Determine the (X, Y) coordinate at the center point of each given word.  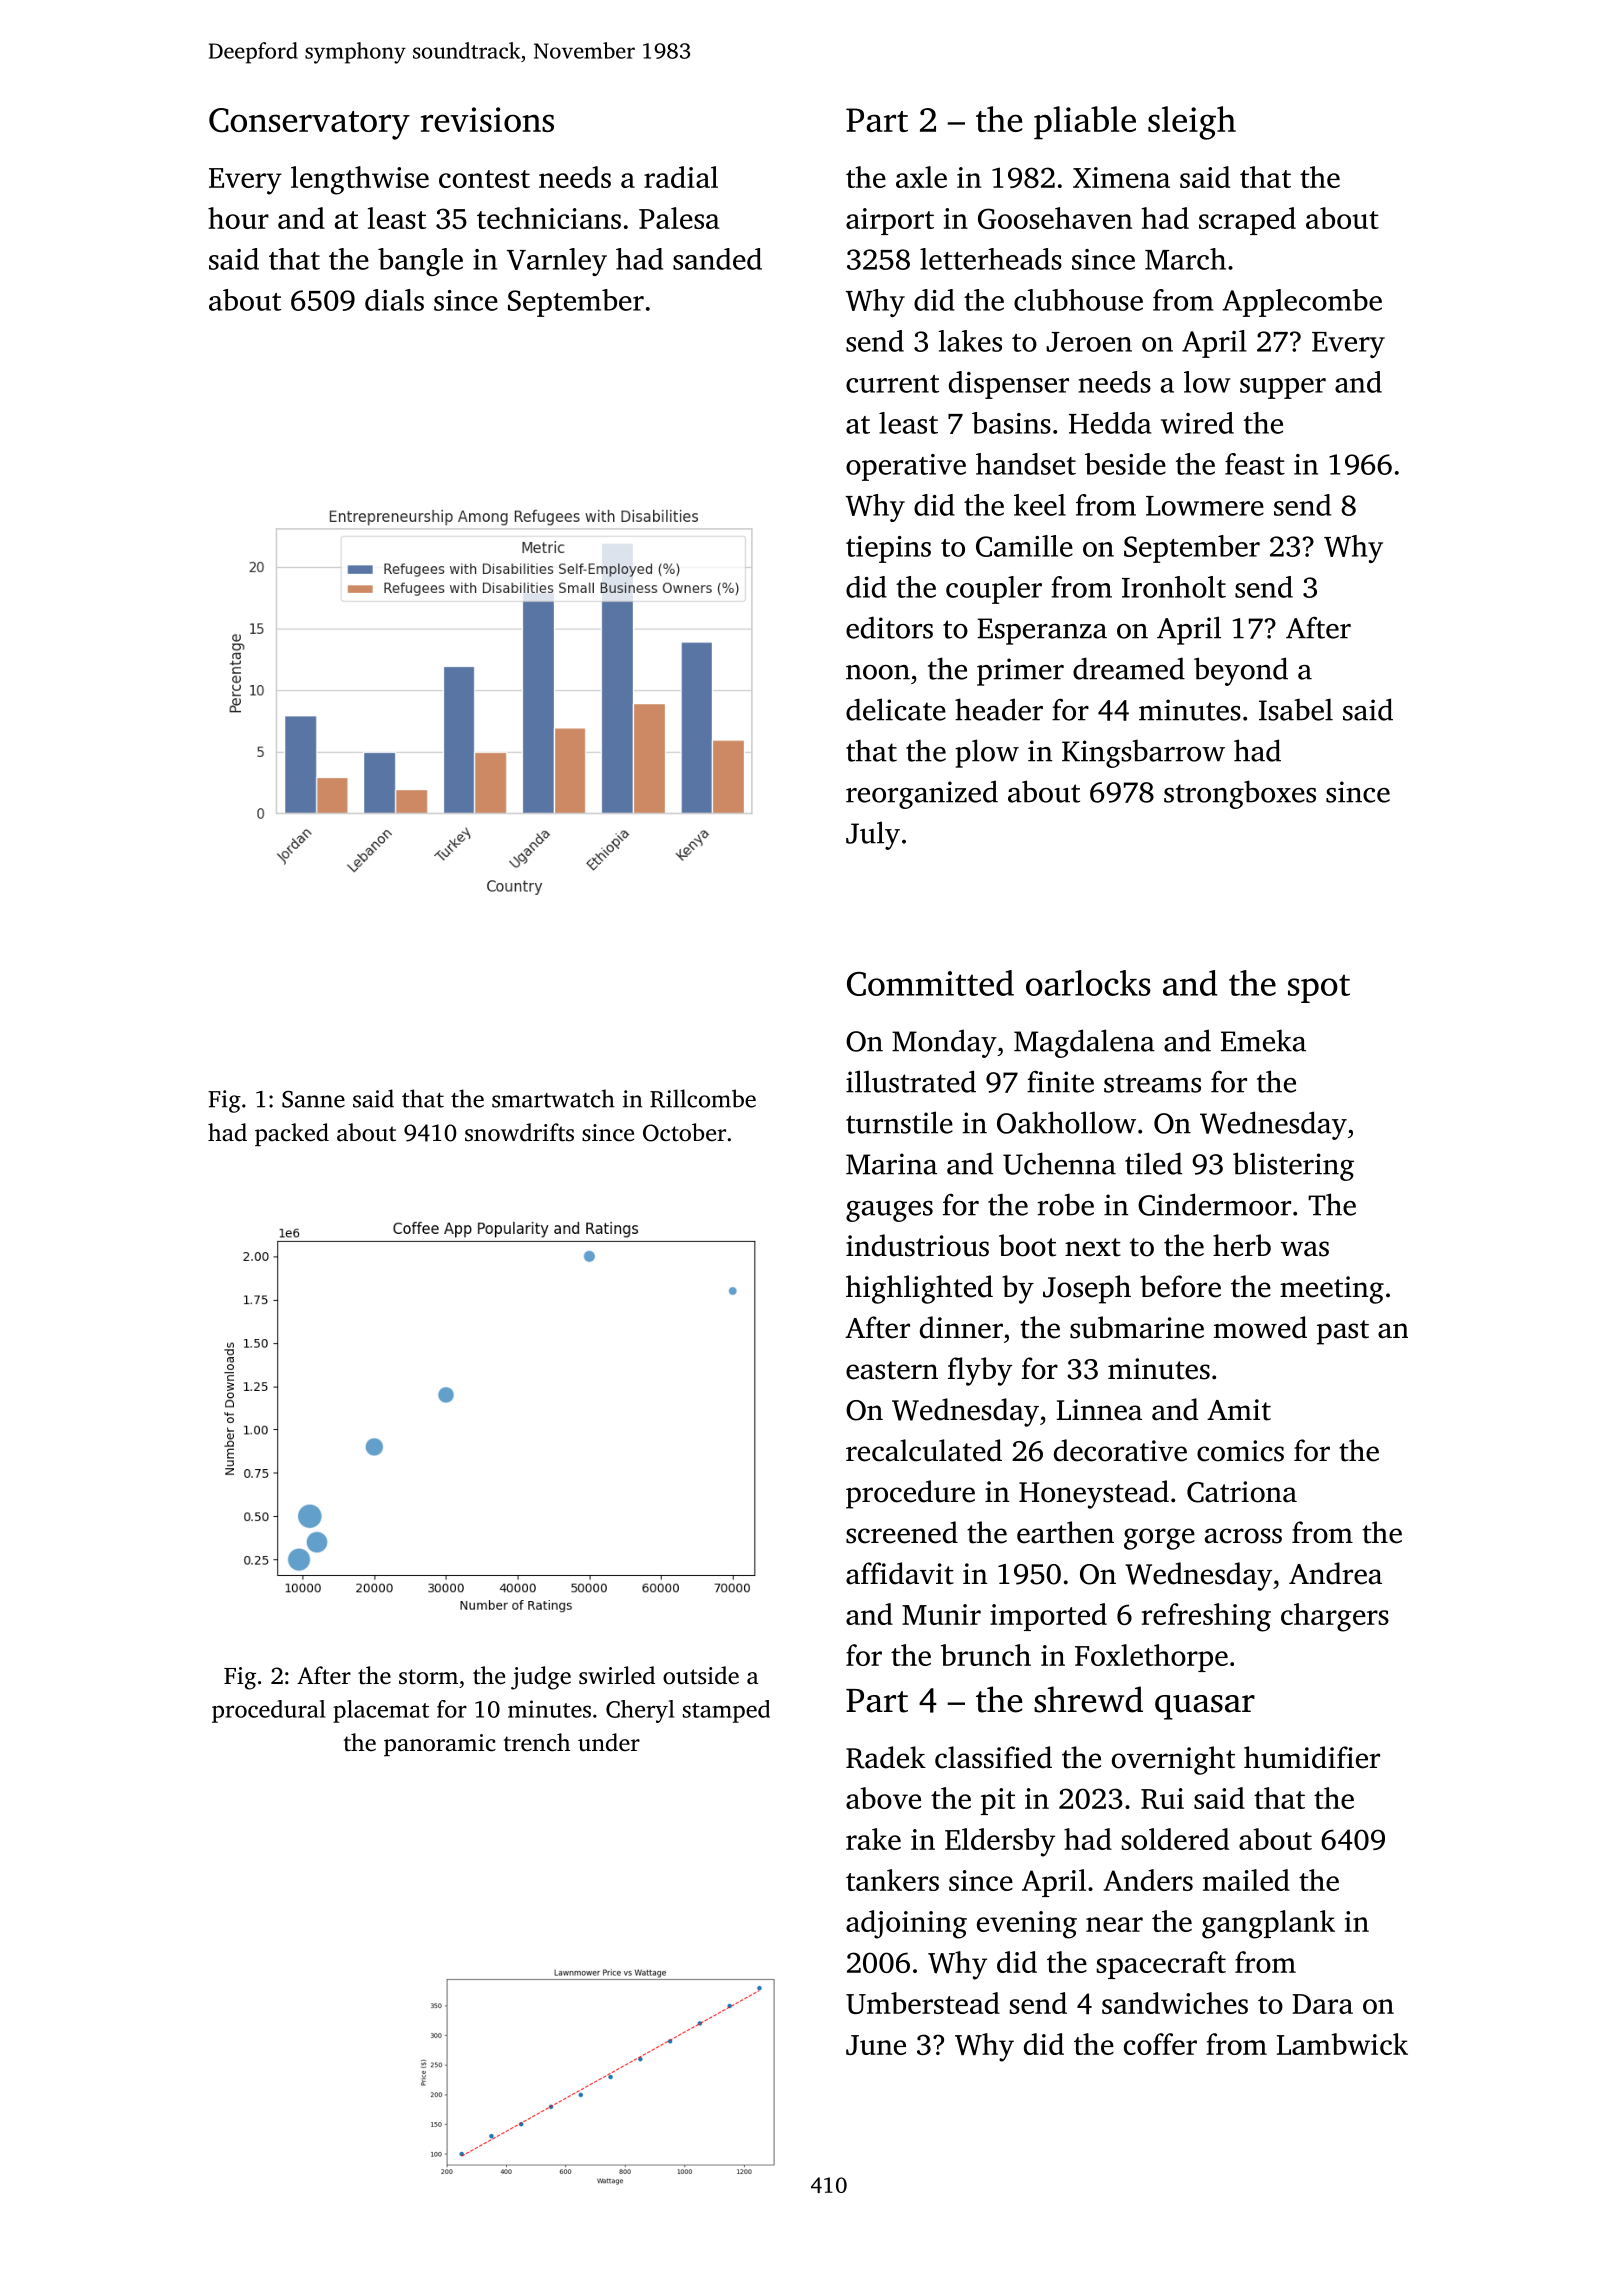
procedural (268, 1711)
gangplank (1268, 1924)
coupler (994, 590)
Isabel (1296, 709)
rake (873, 1839)
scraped (1247, 221)
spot (1319, 988)
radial (681, 177)
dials (394, 300)
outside (701, 1675)
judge (541, 1678)
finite (1060, 1081)
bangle (420, 262)
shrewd (1088, 1699)
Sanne (313, 1099)
